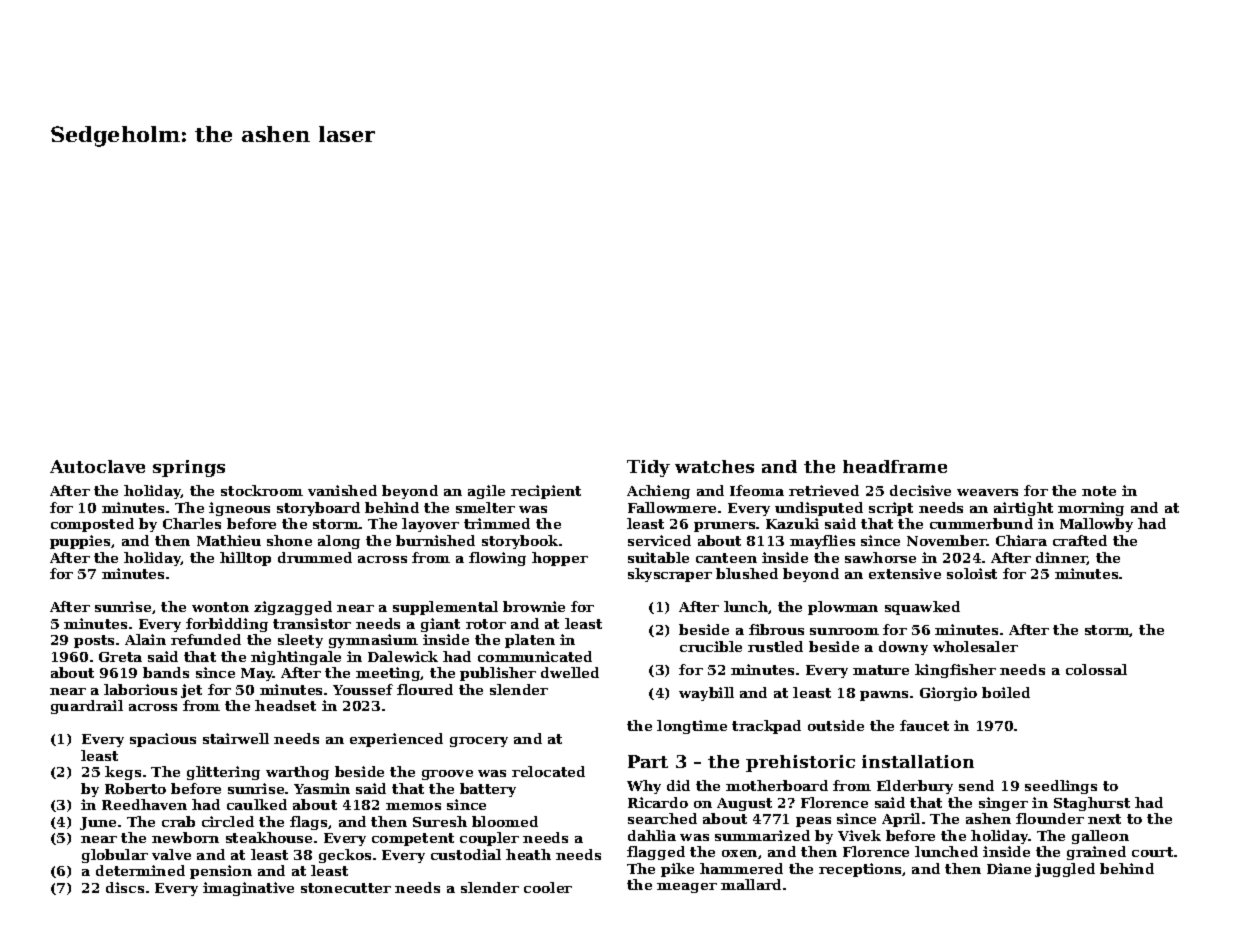 This screenshot has width=1233, height=952. I want to click on storyboard, so click(318, 509).
